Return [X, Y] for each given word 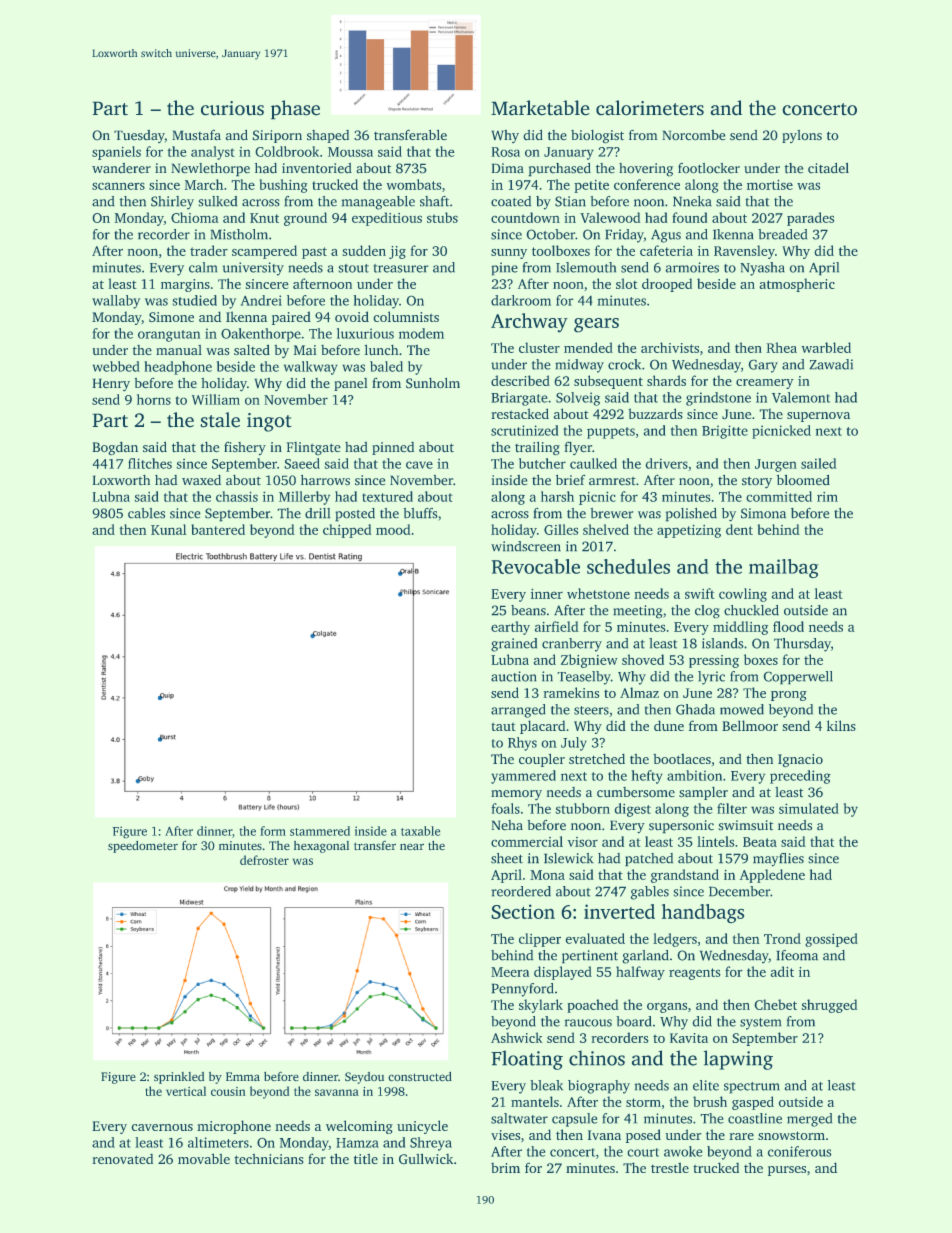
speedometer [143, 846]
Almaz [639, 692]
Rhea [781, 347]
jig [397, 252]
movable [204, 1158]
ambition [694, 775]
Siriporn [277, 136]
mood [393, 529]
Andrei [261, 300]
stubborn [582, 808]
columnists [406, 316]
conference [647, 184]
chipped [347, 531]
